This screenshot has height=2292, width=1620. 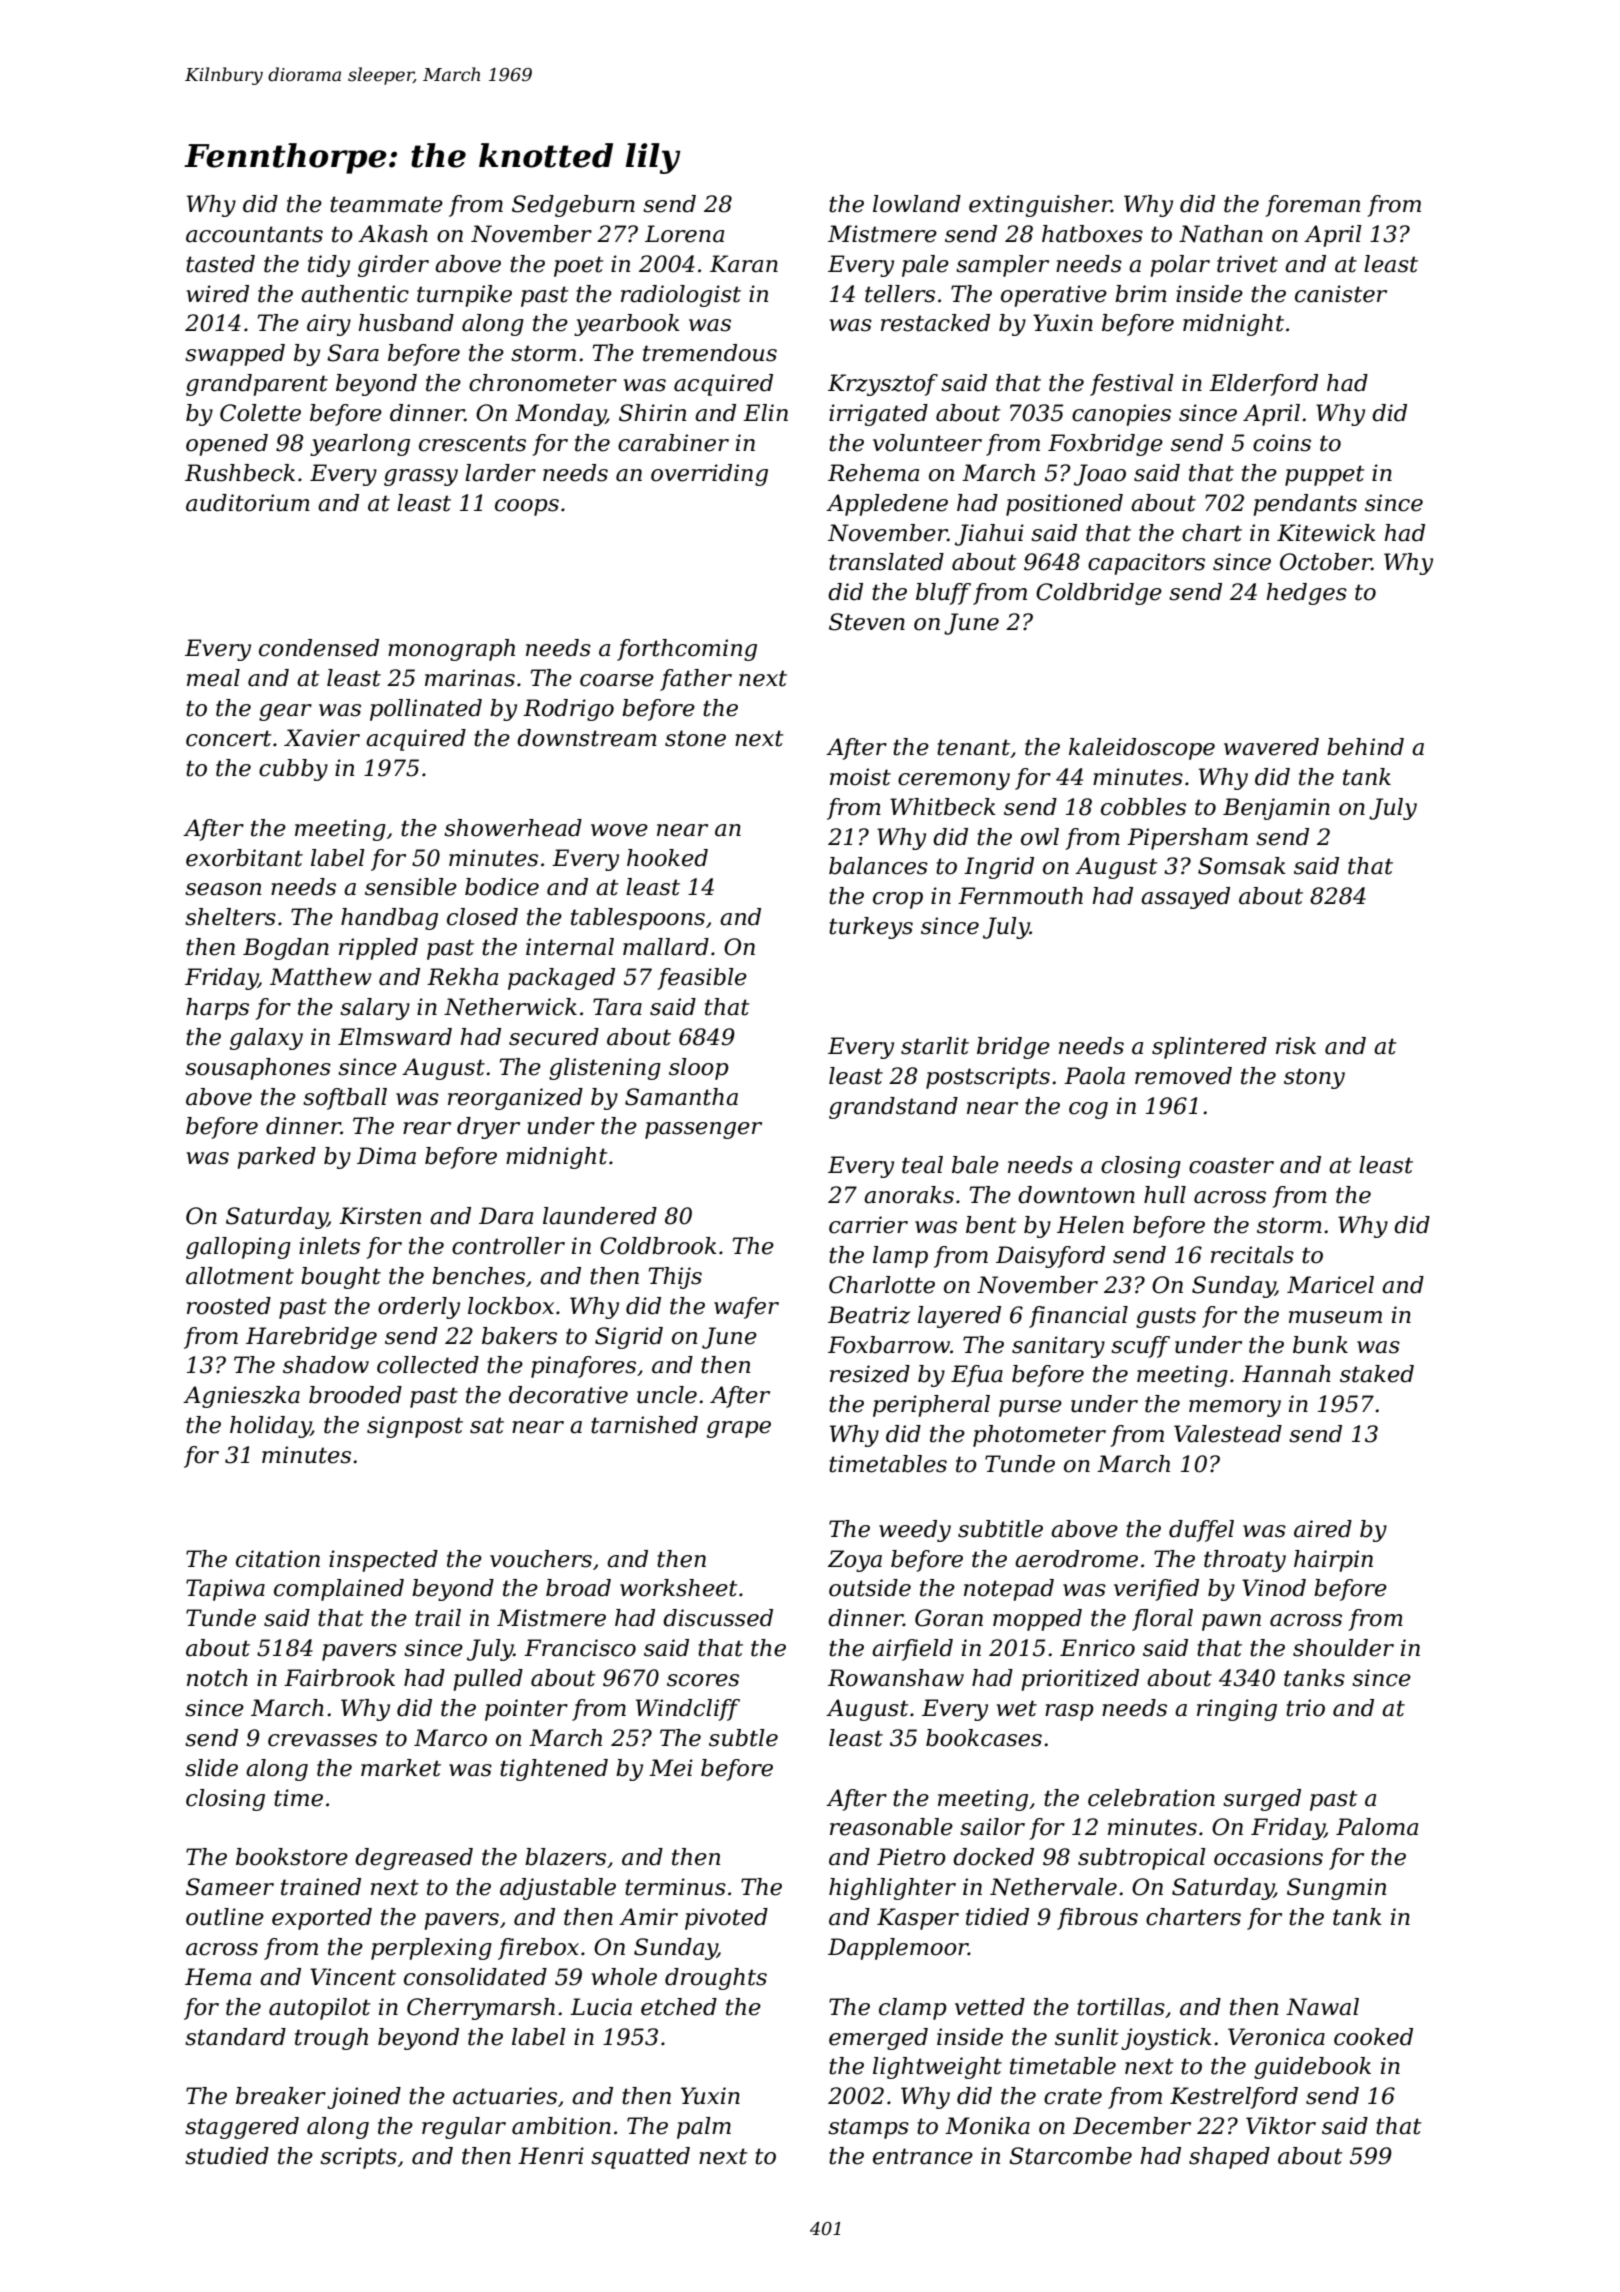 What do you see at coordinates (213, 678) in the screenshot?
I see `meal` at bounding box center [213, 678].
